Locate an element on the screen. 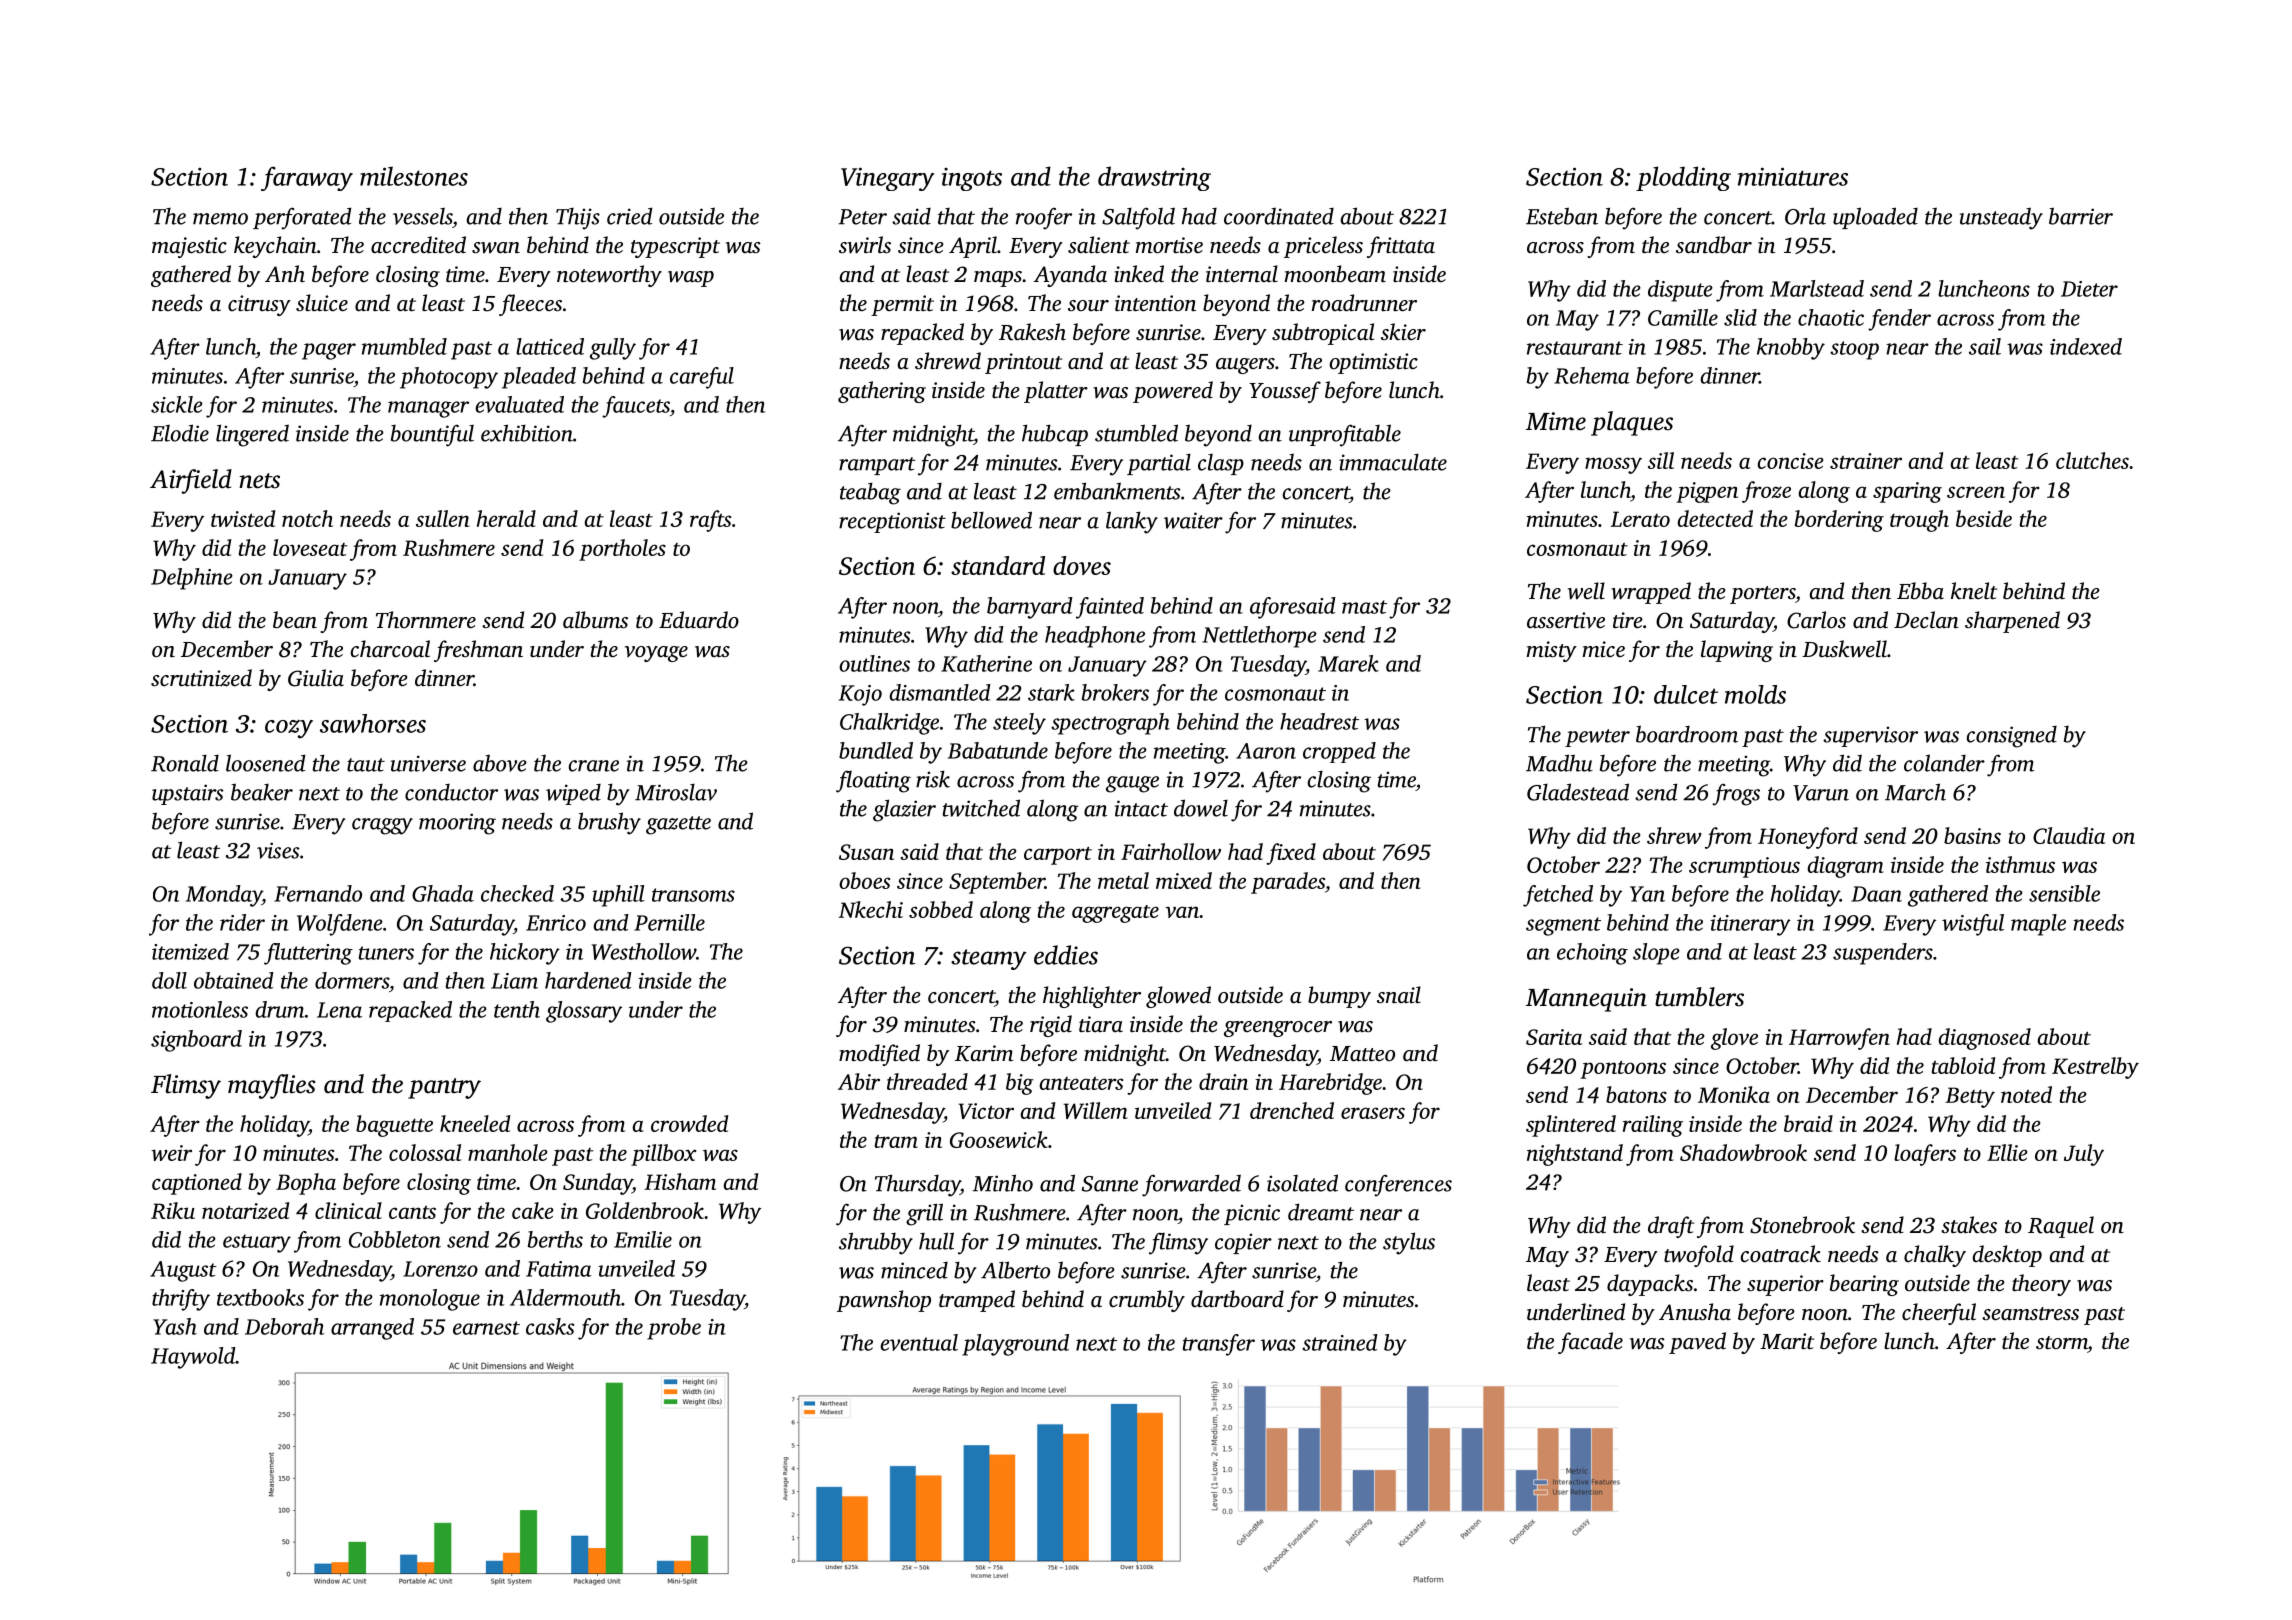  doves is located at coordinates (1082, 565).
